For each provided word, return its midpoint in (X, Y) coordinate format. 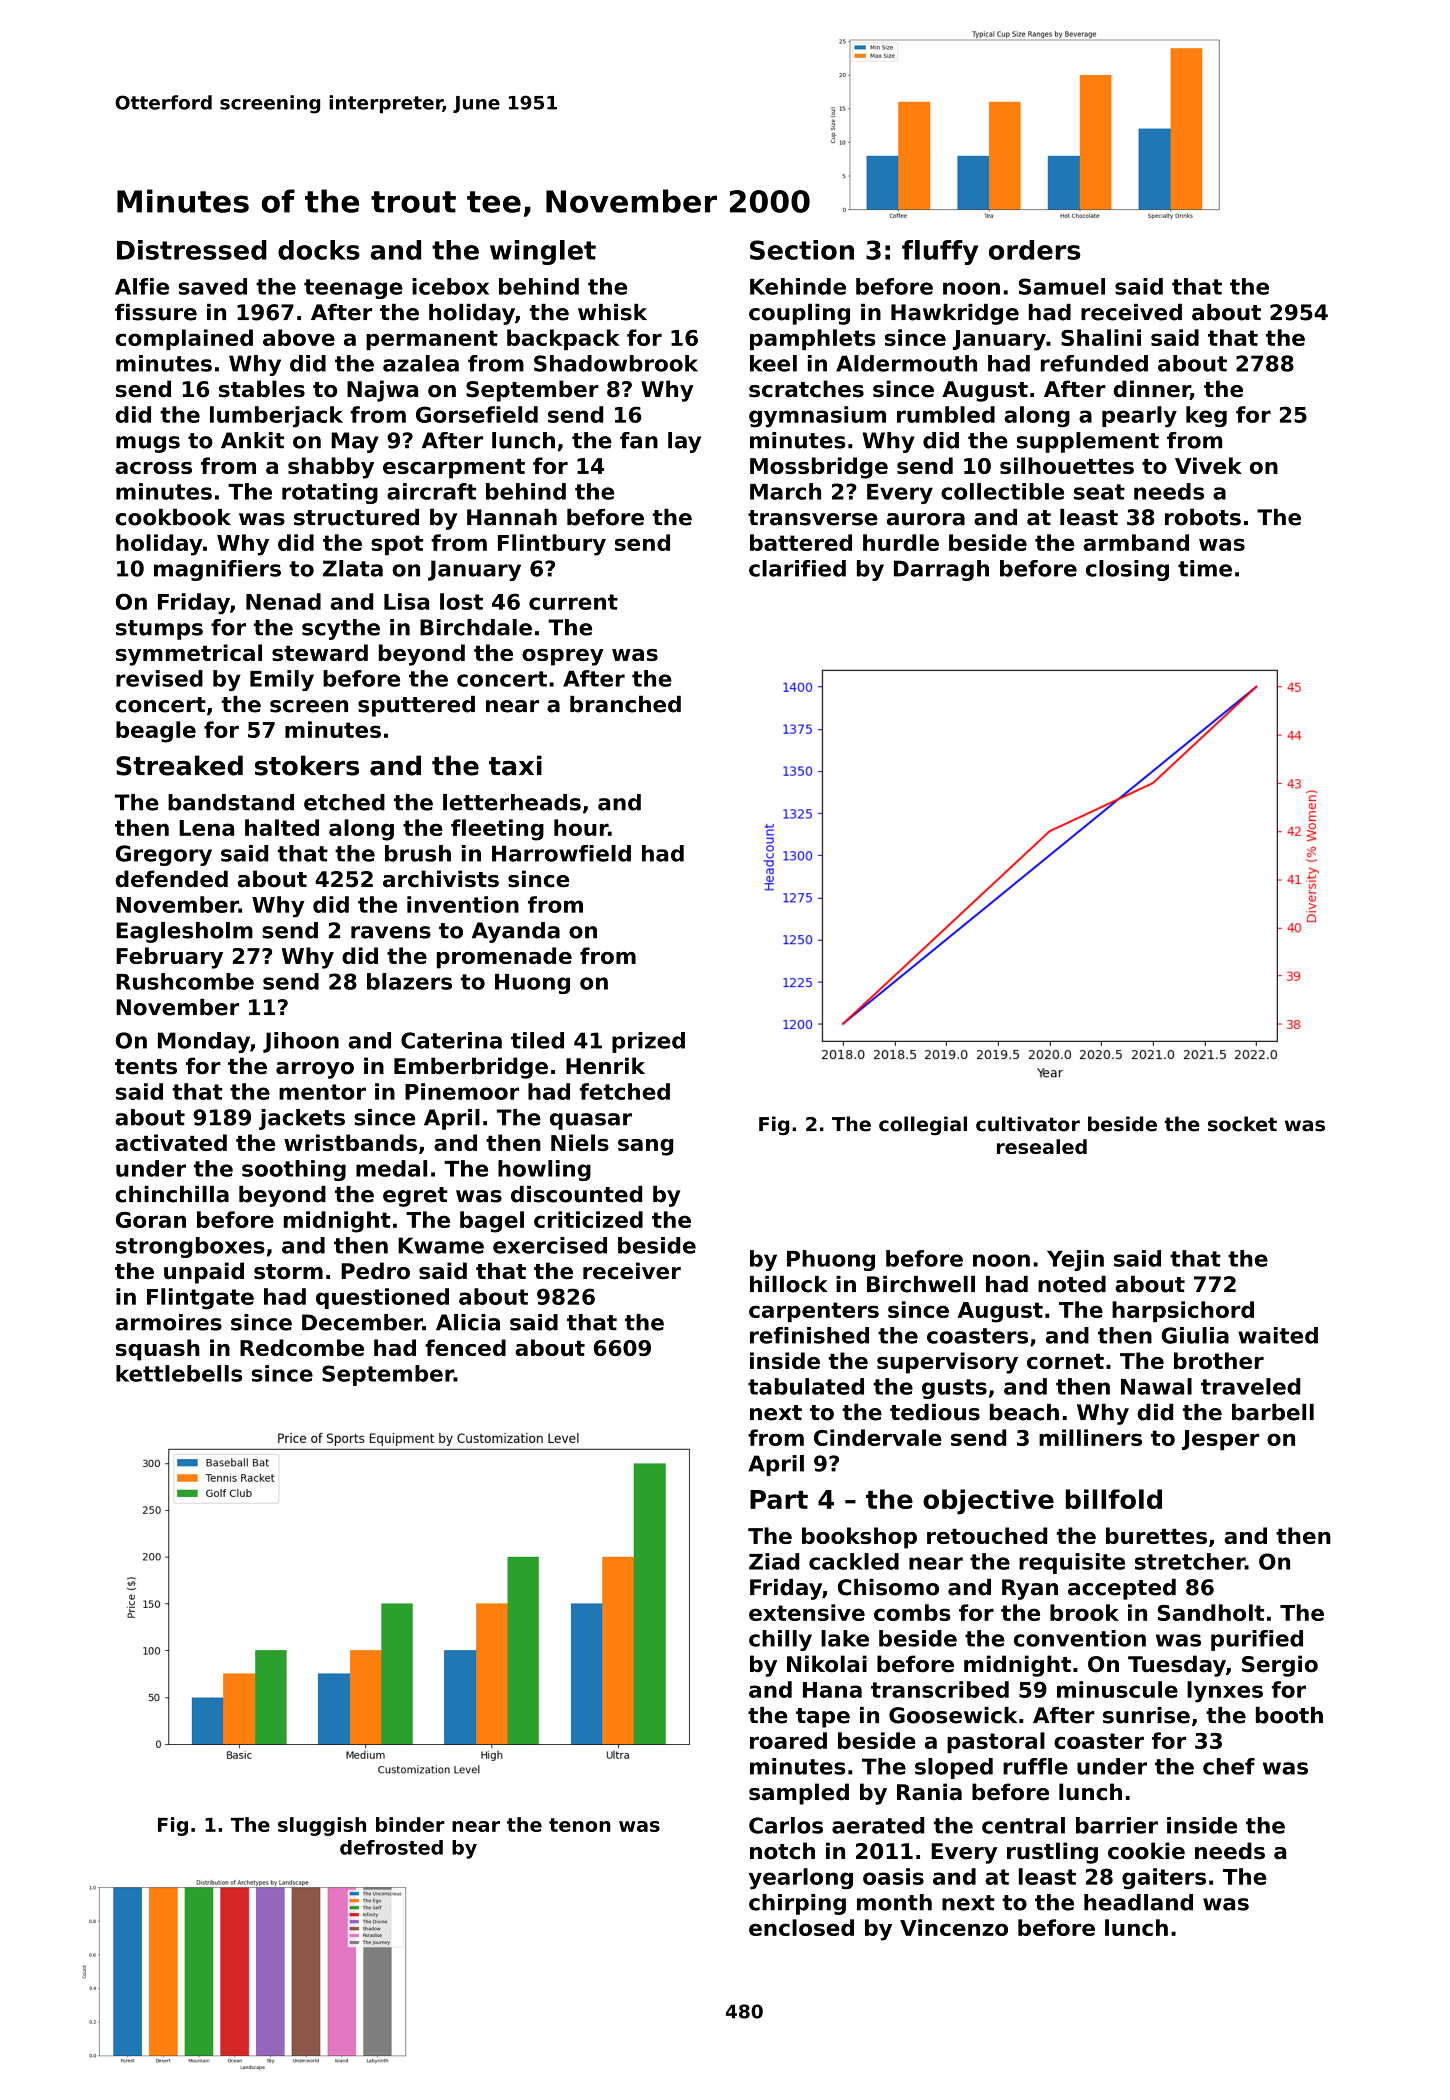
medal (391, 1168)
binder (410, 1824)
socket (1242, 1124)
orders (1035, 250)
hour (581, 827)
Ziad (774, 1561)
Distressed (192, 250)
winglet (543, 252)
